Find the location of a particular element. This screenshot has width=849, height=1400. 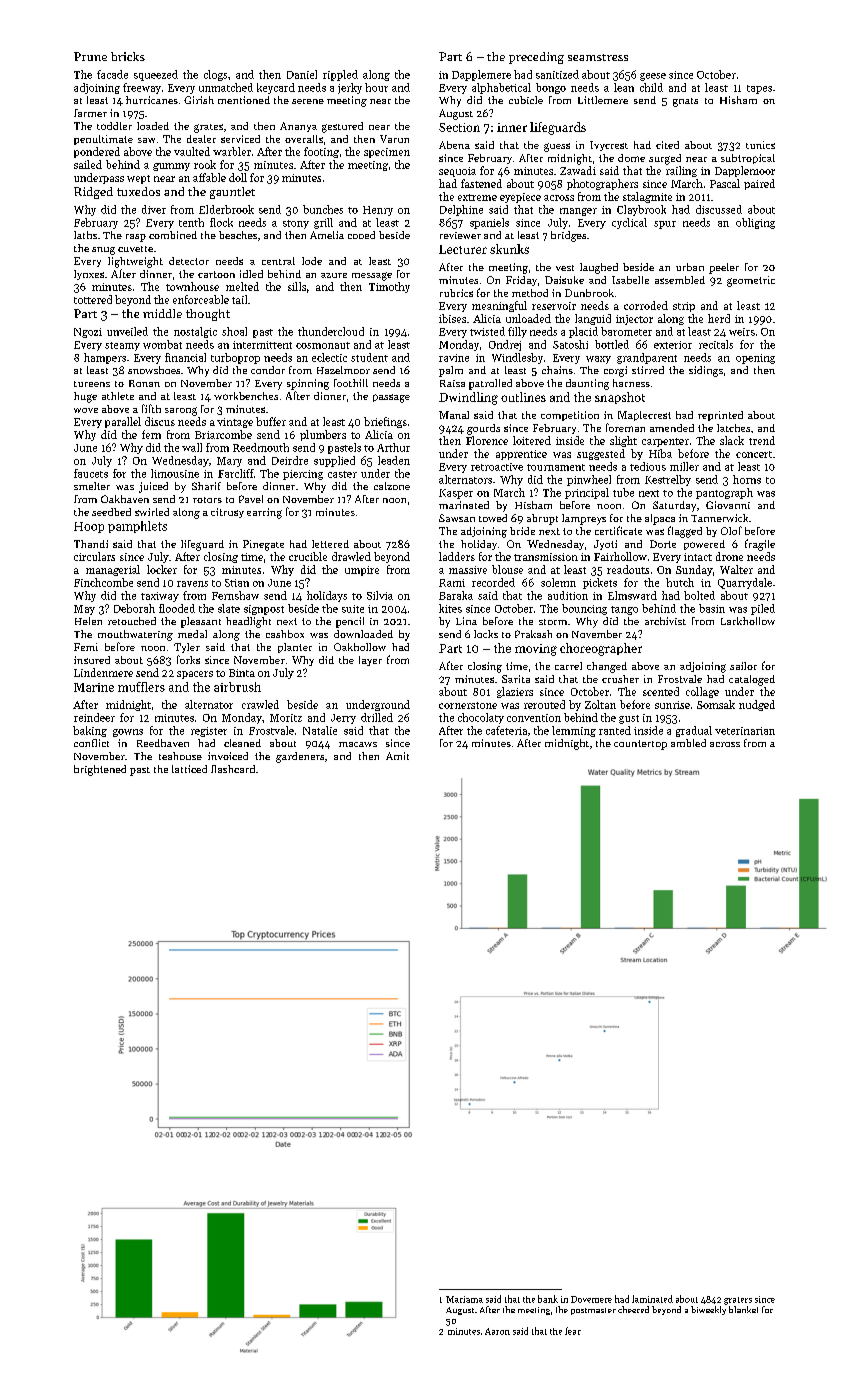

alphabetical is located at coordinates (501, 88).
